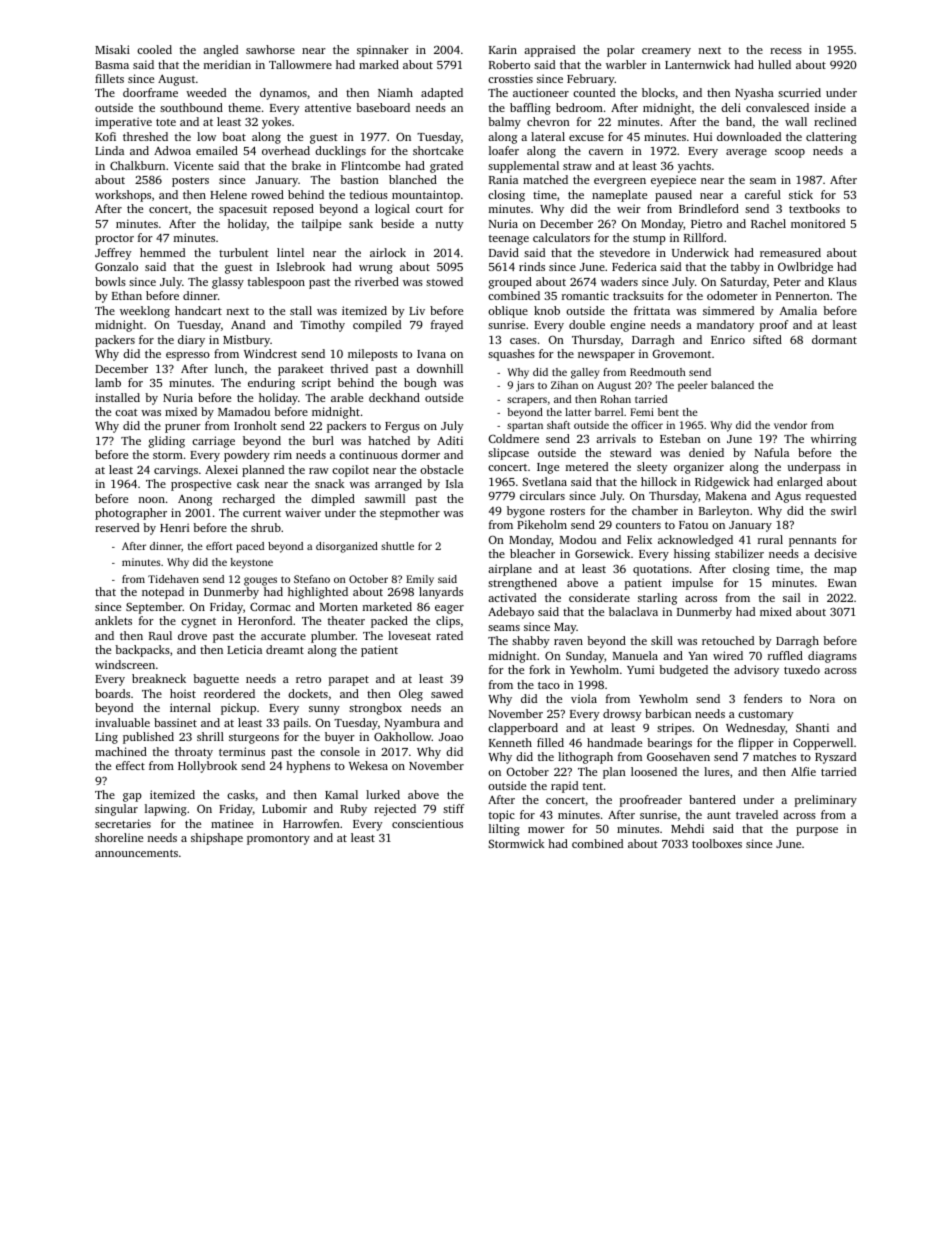  Describe the element at coordinates (383, 51) in the image. I see `spinnaker` at that location.
